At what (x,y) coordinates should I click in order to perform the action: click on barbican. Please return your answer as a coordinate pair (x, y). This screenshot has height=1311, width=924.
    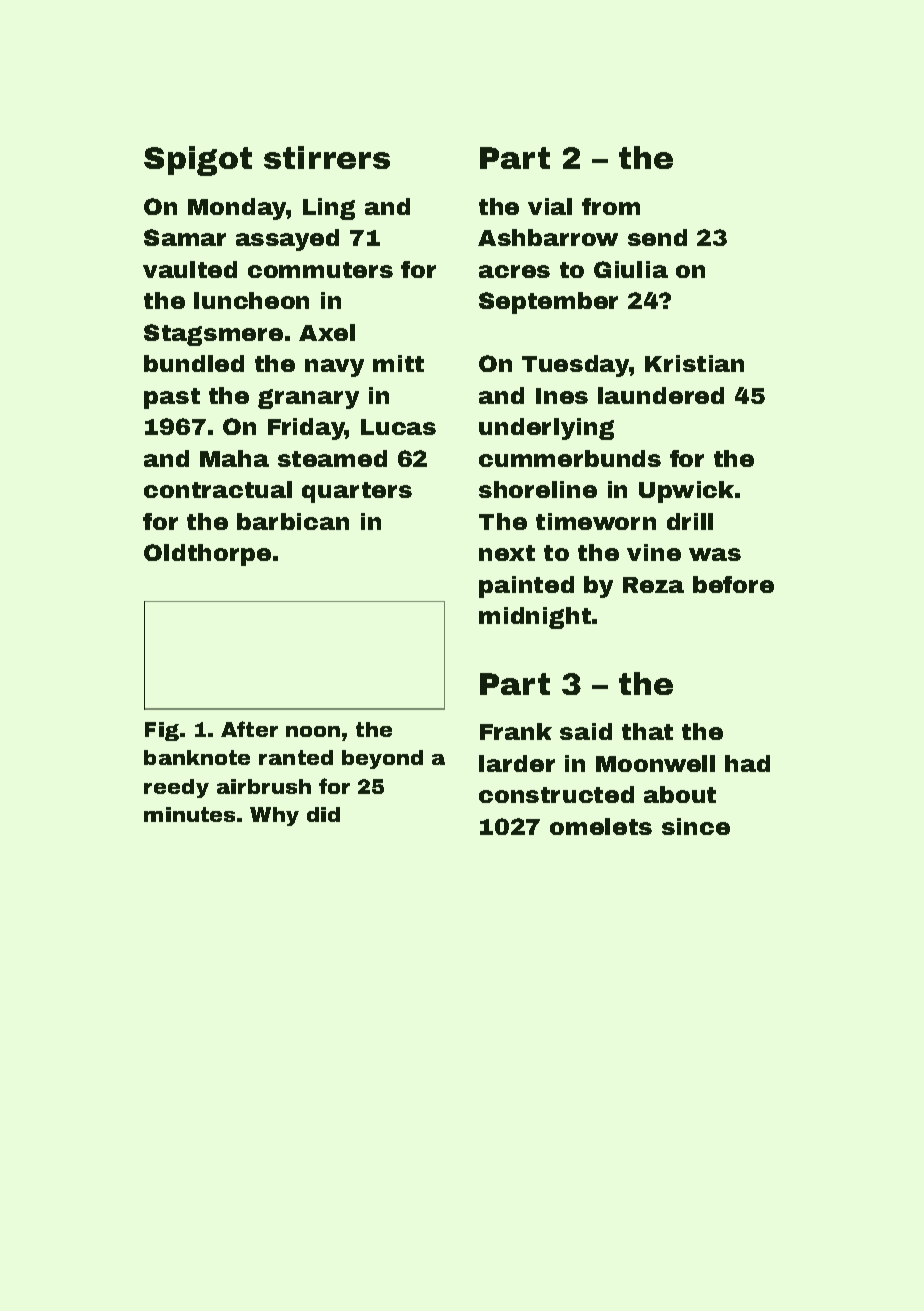
    Looking at the image, I should click on (293, 521).
